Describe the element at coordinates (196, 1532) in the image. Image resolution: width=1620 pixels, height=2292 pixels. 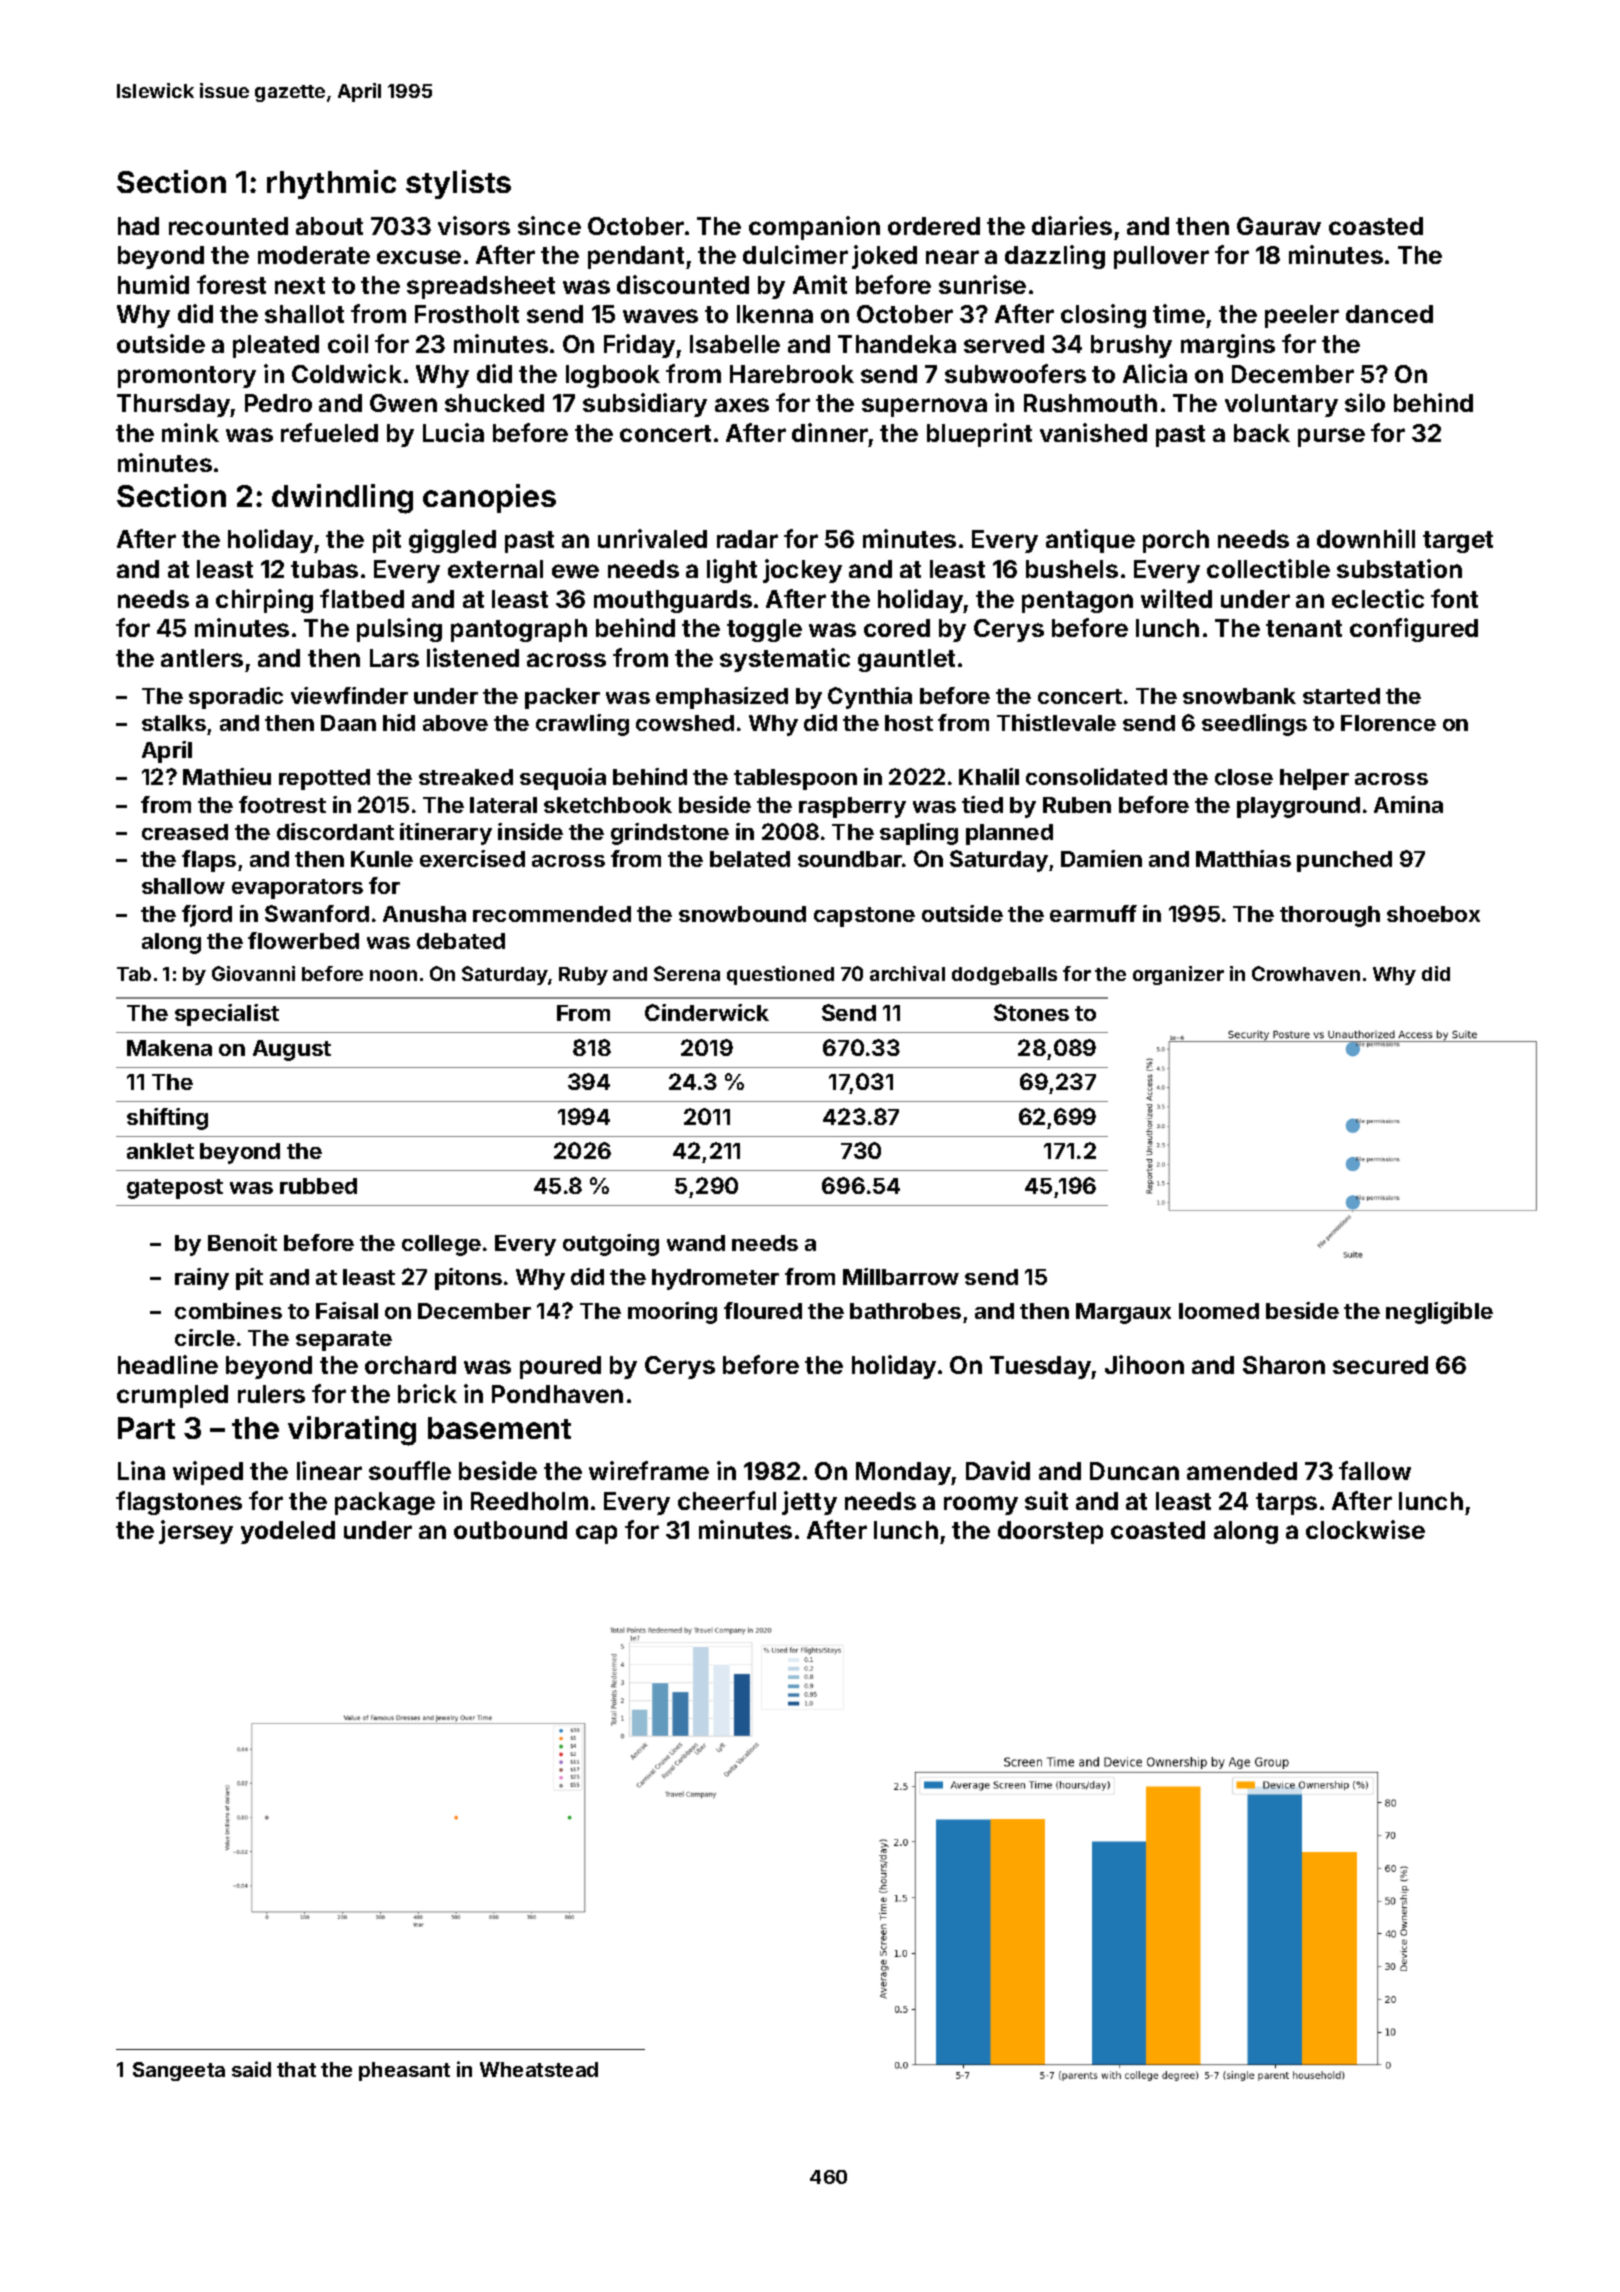
I see `jersey` at that location.
